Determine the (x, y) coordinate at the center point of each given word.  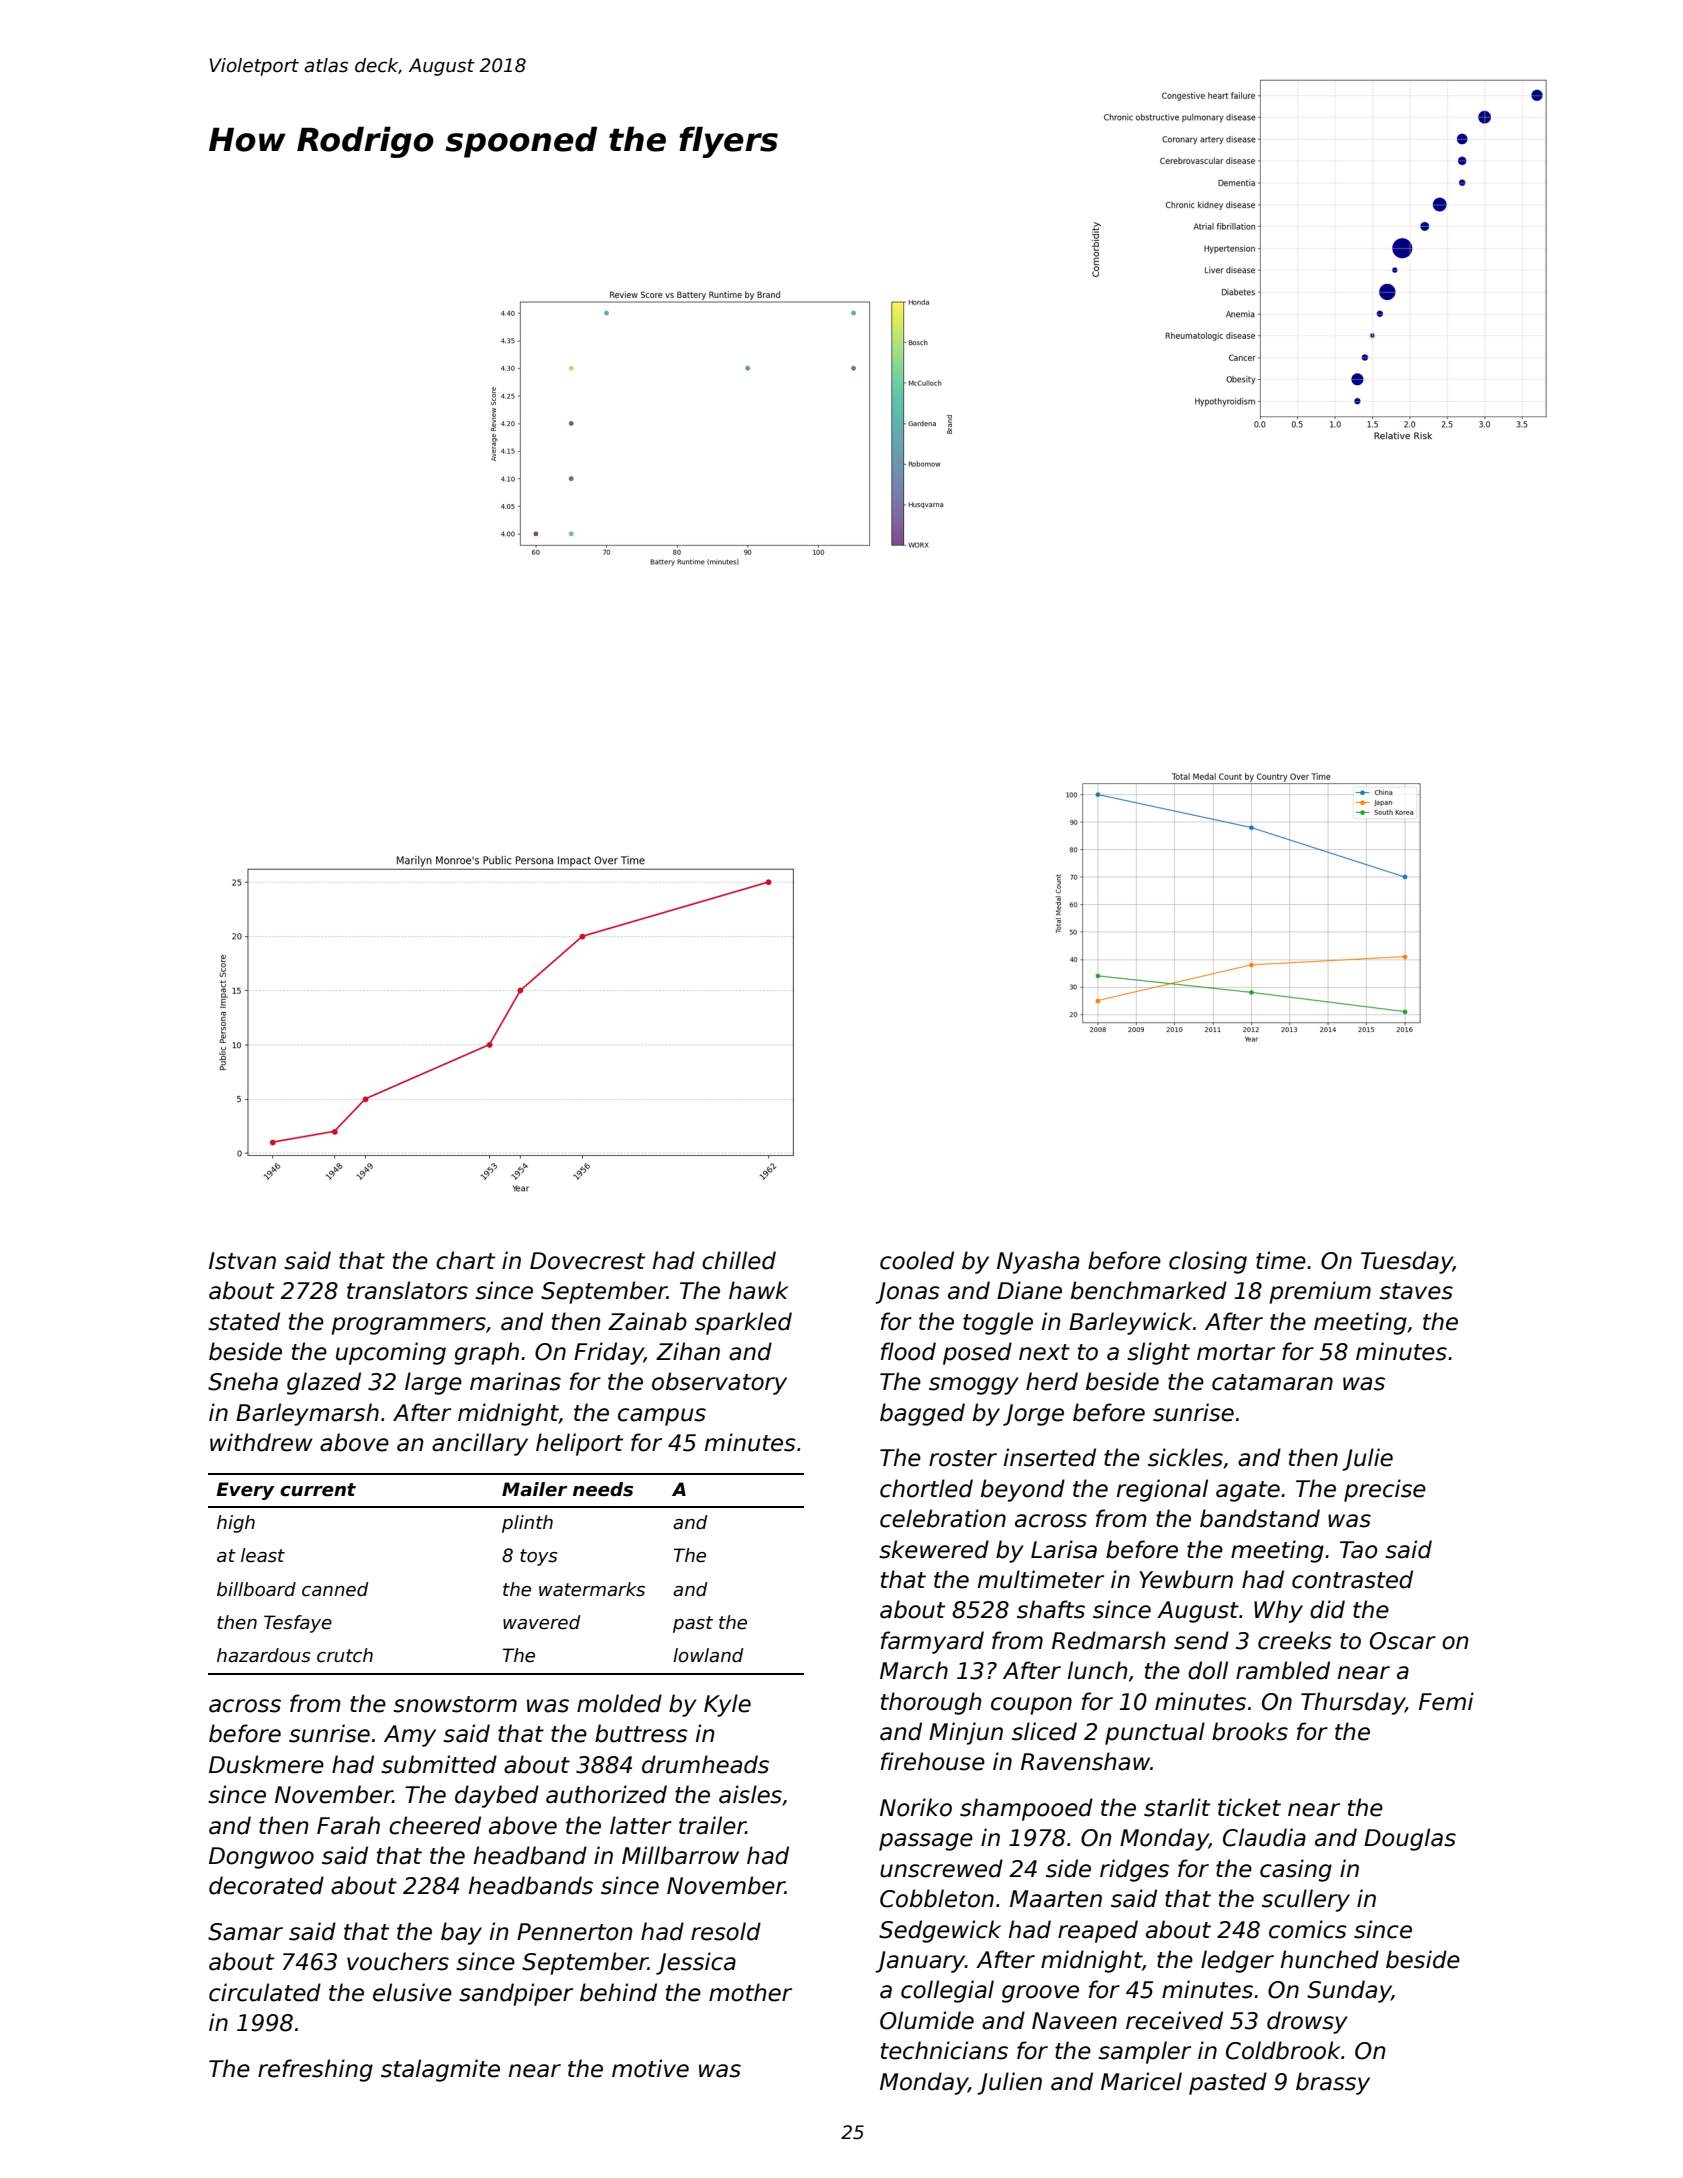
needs (603, 1489)
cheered (435, 1825)
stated (244, 1321)
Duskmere (266, 1764)
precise (1385, 1490)
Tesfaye (298, 1624)
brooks (1250, 1731)
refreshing (315, 2070)
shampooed (1026, 1809)
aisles (750, 1794)
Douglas (1410, 1839)
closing (1208, 1262)
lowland (708, 1655)
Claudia (1264, 1837)
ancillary (480, 1444)
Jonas (907, 1293)
